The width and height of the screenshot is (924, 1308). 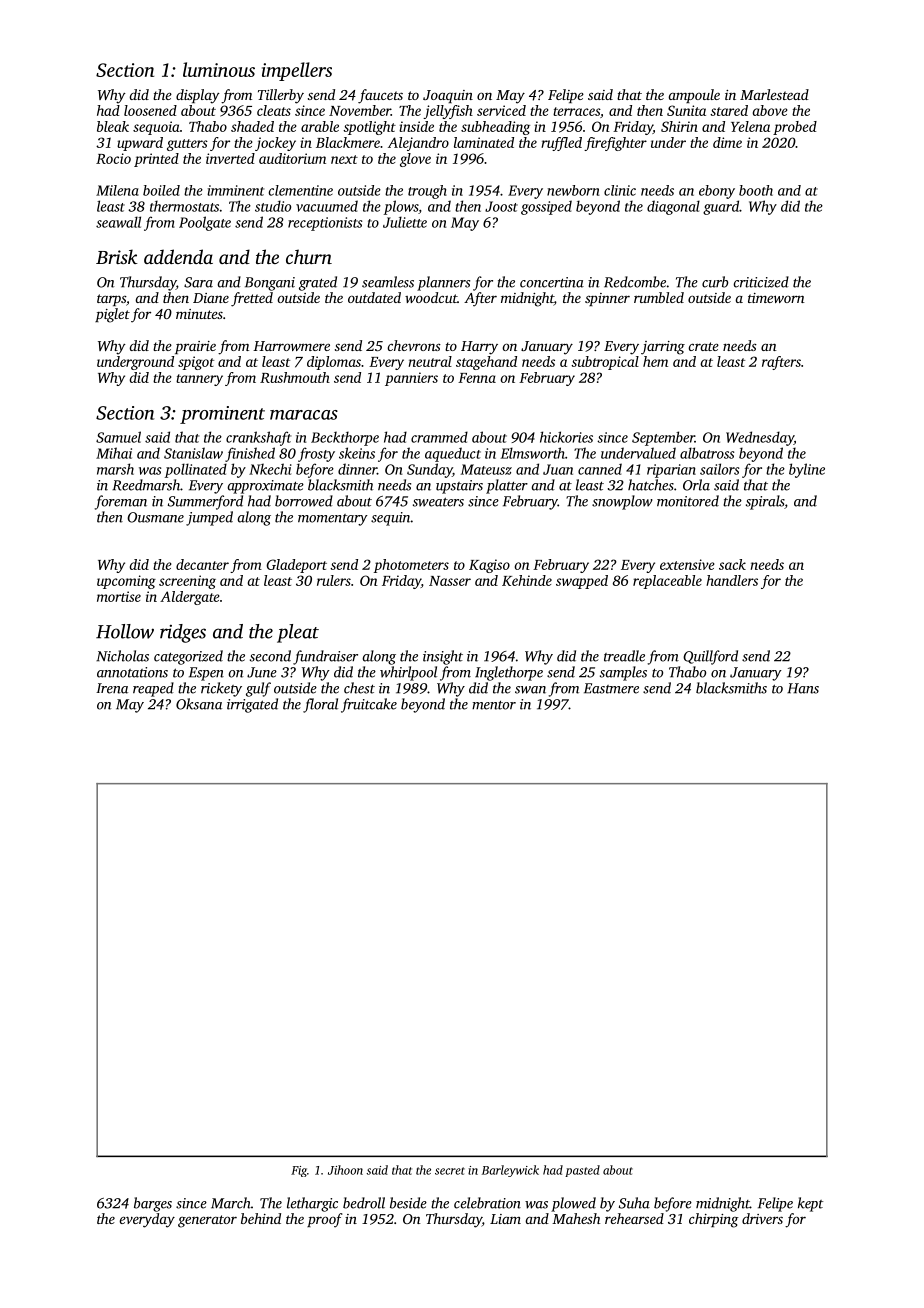 I want to click on generator, so click(x=207, y=1221).
